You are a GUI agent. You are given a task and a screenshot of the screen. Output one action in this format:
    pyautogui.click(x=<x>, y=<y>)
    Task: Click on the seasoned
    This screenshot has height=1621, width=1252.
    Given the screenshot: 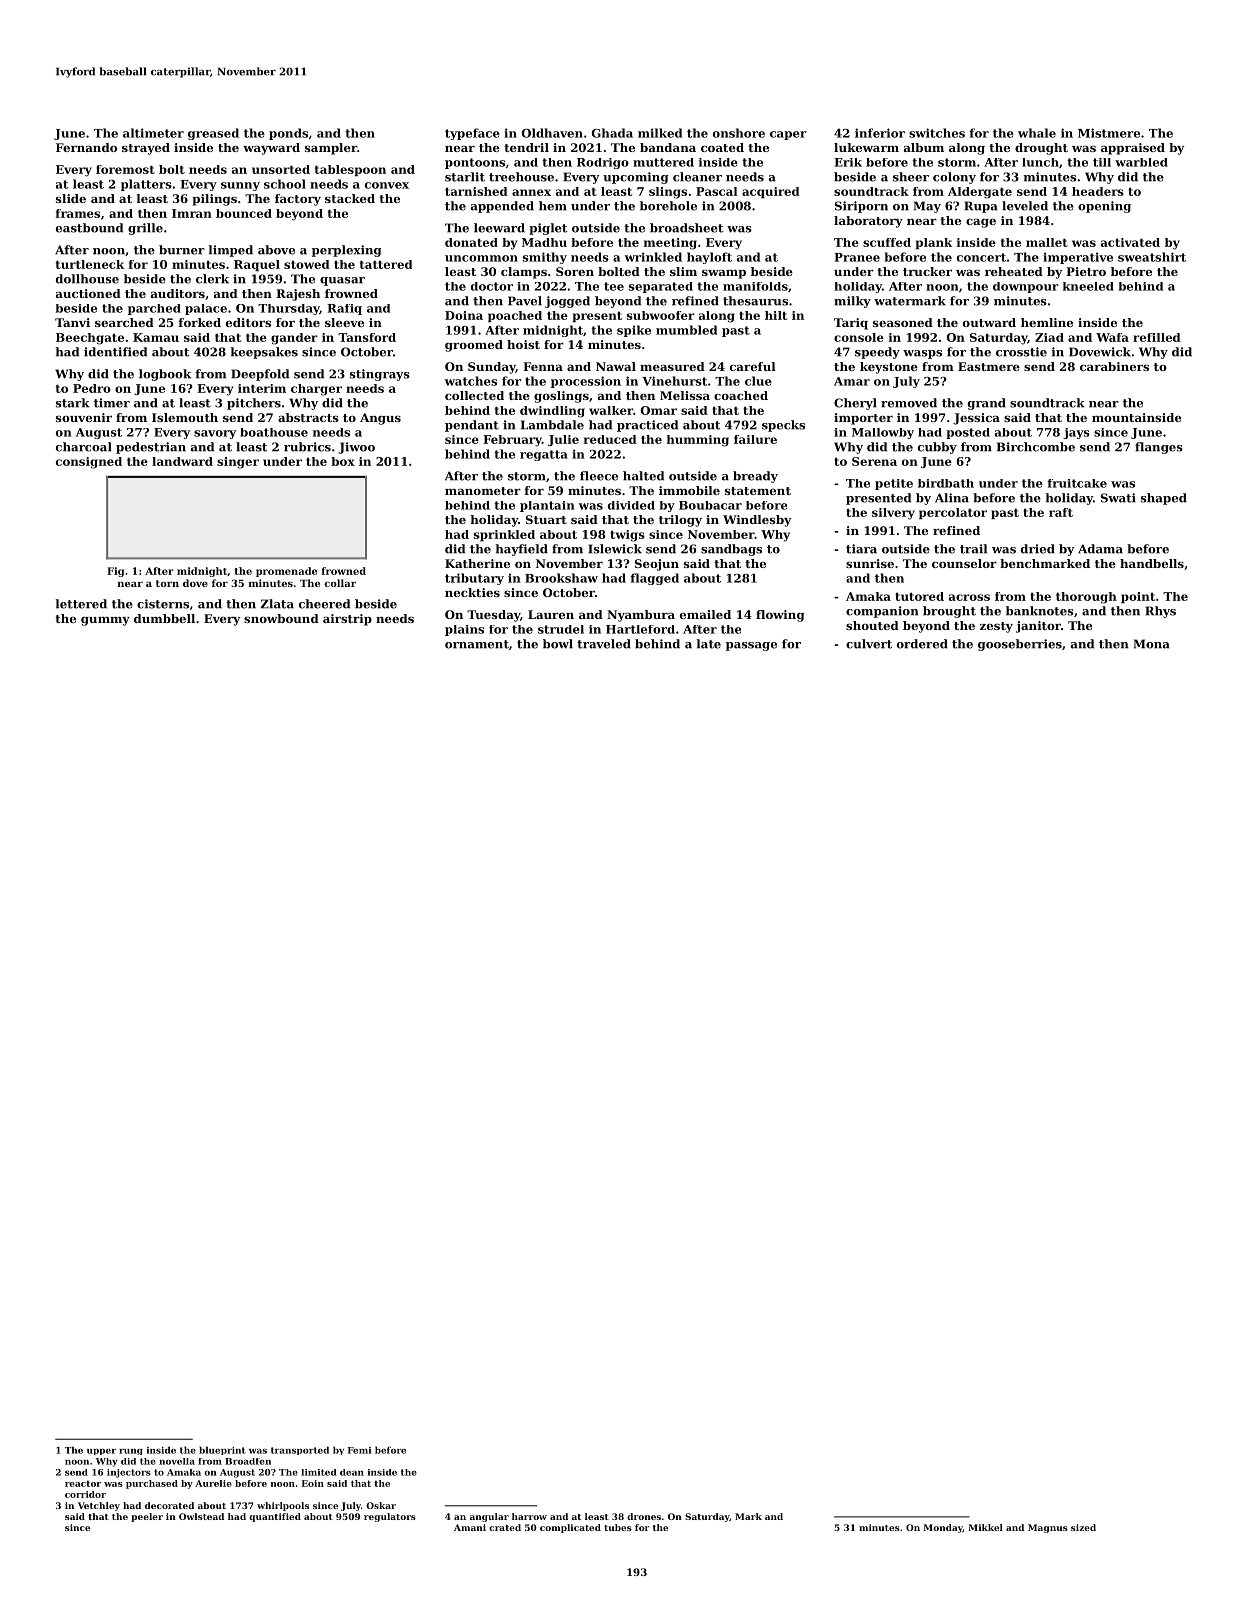 What is the action you would take?
    pyautogui.click(x=903, y=322)
